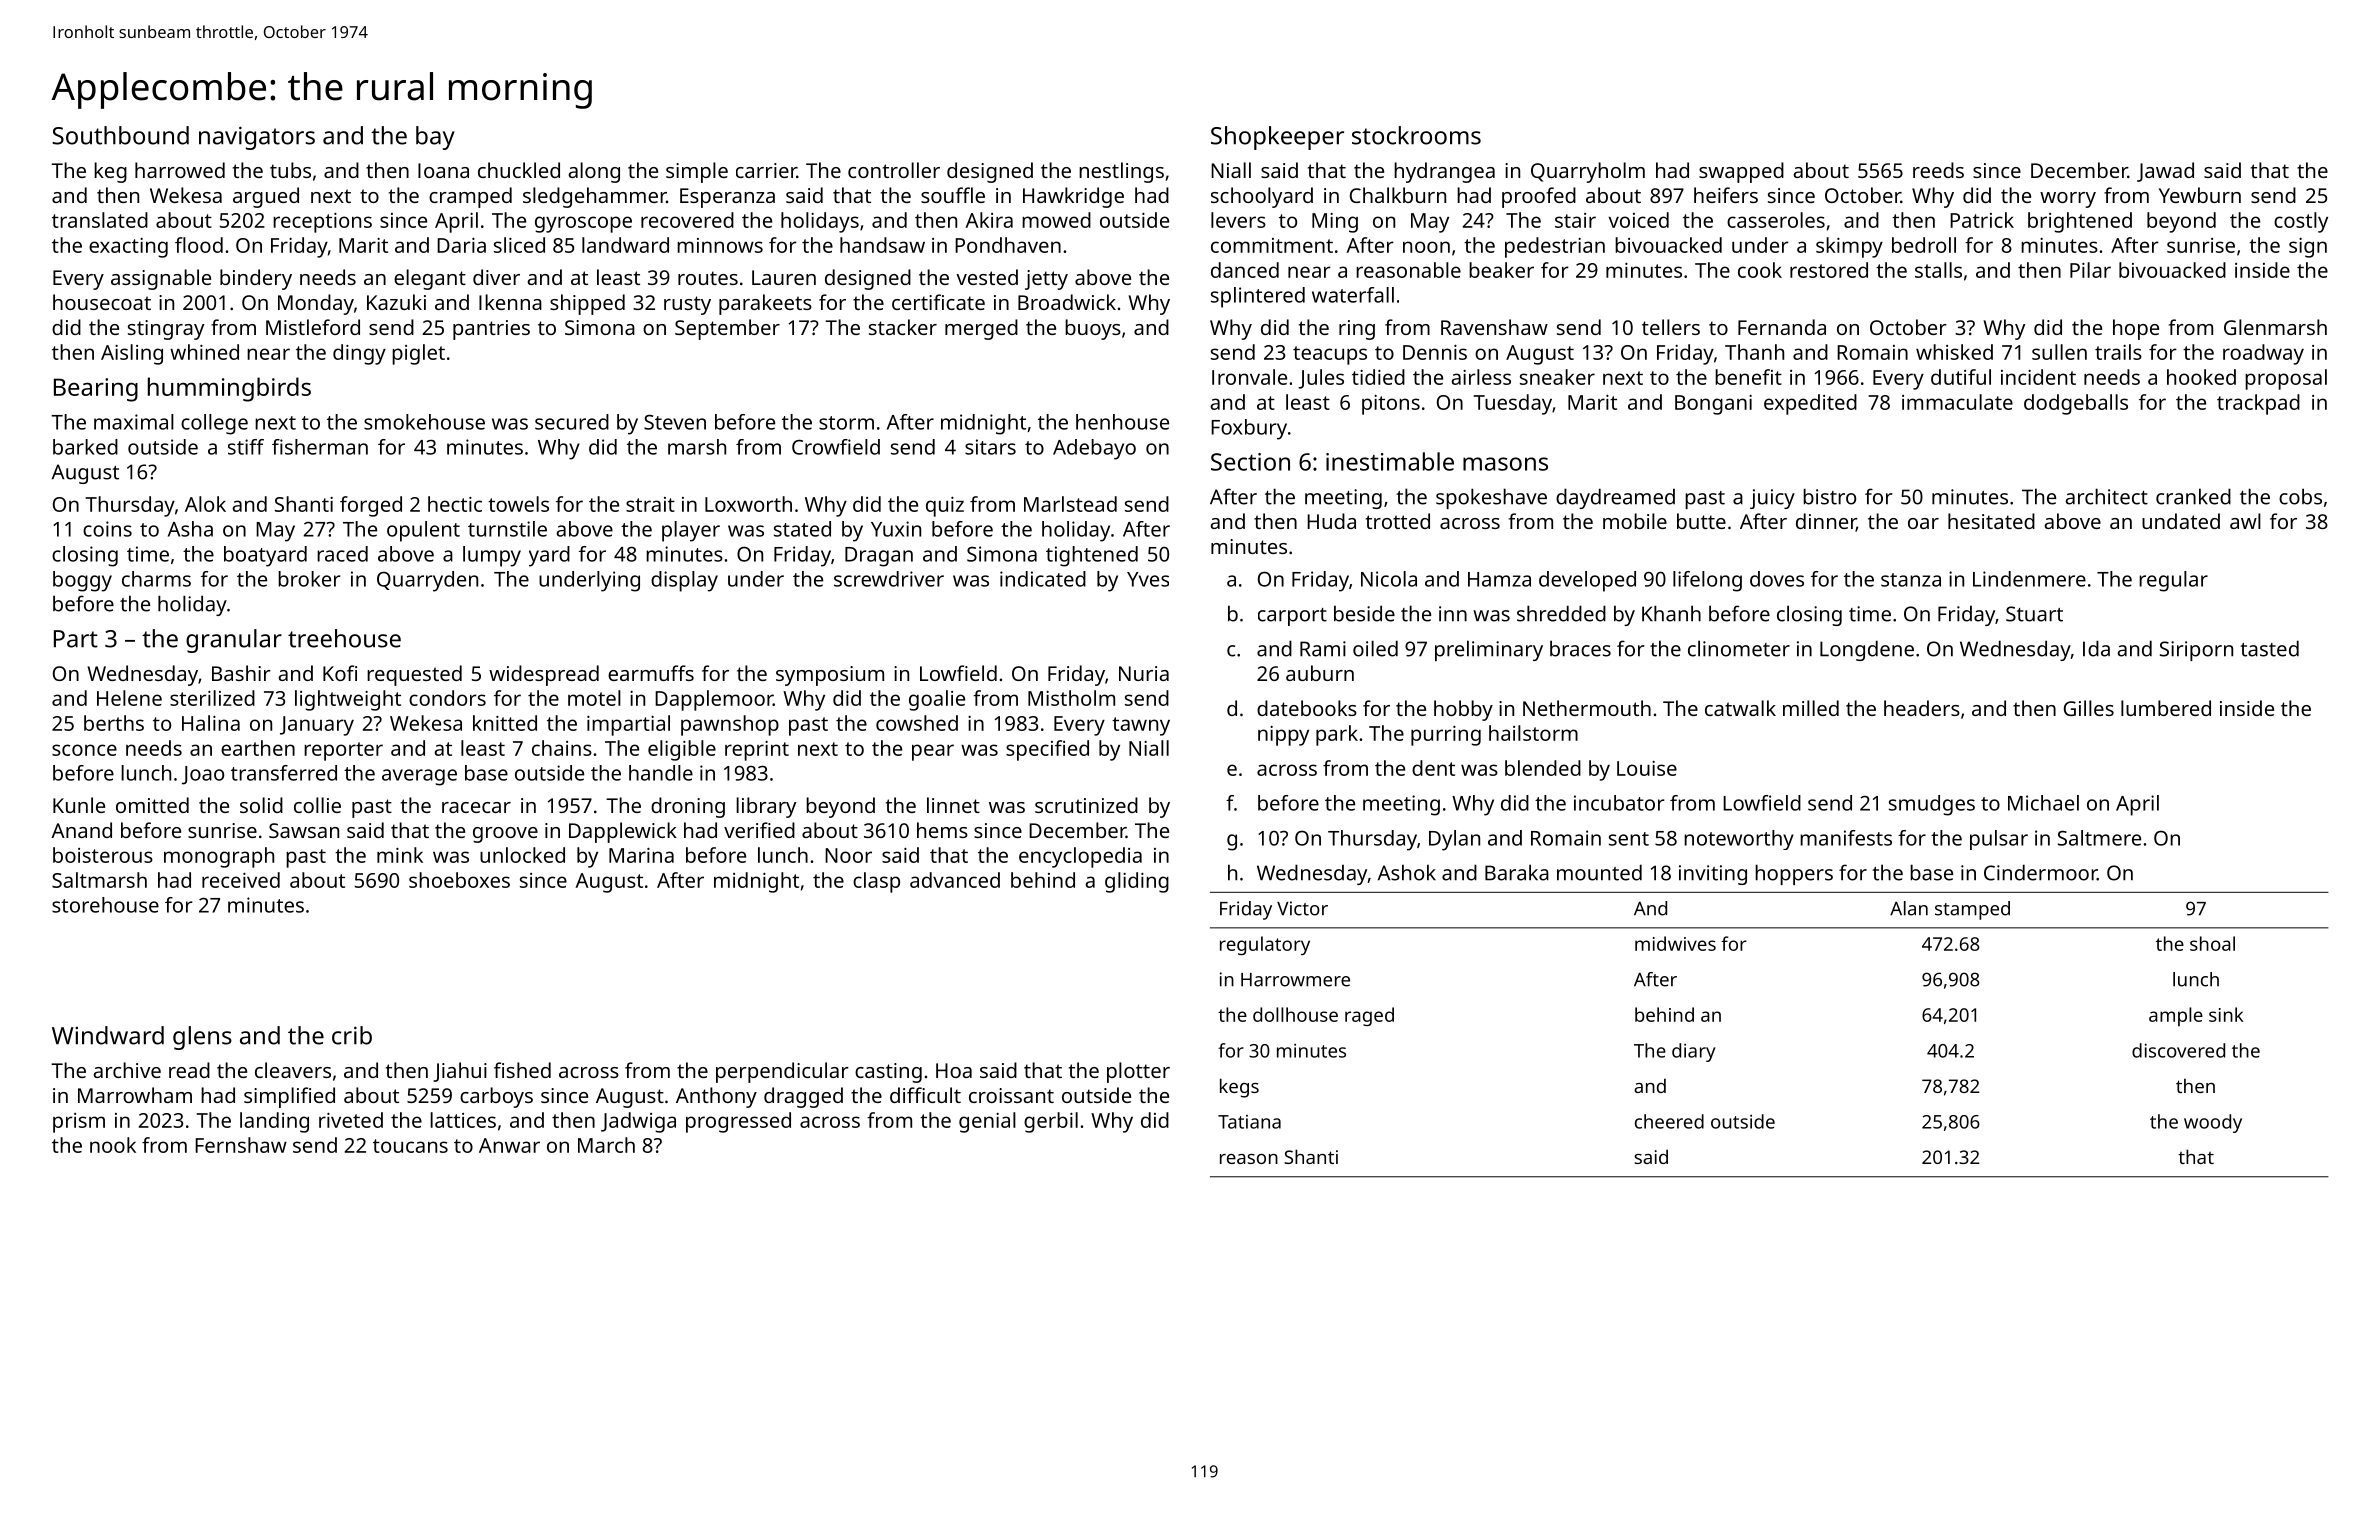 This page has width=2380, height=1540. I want to click on Helene, so click(129, 698).
